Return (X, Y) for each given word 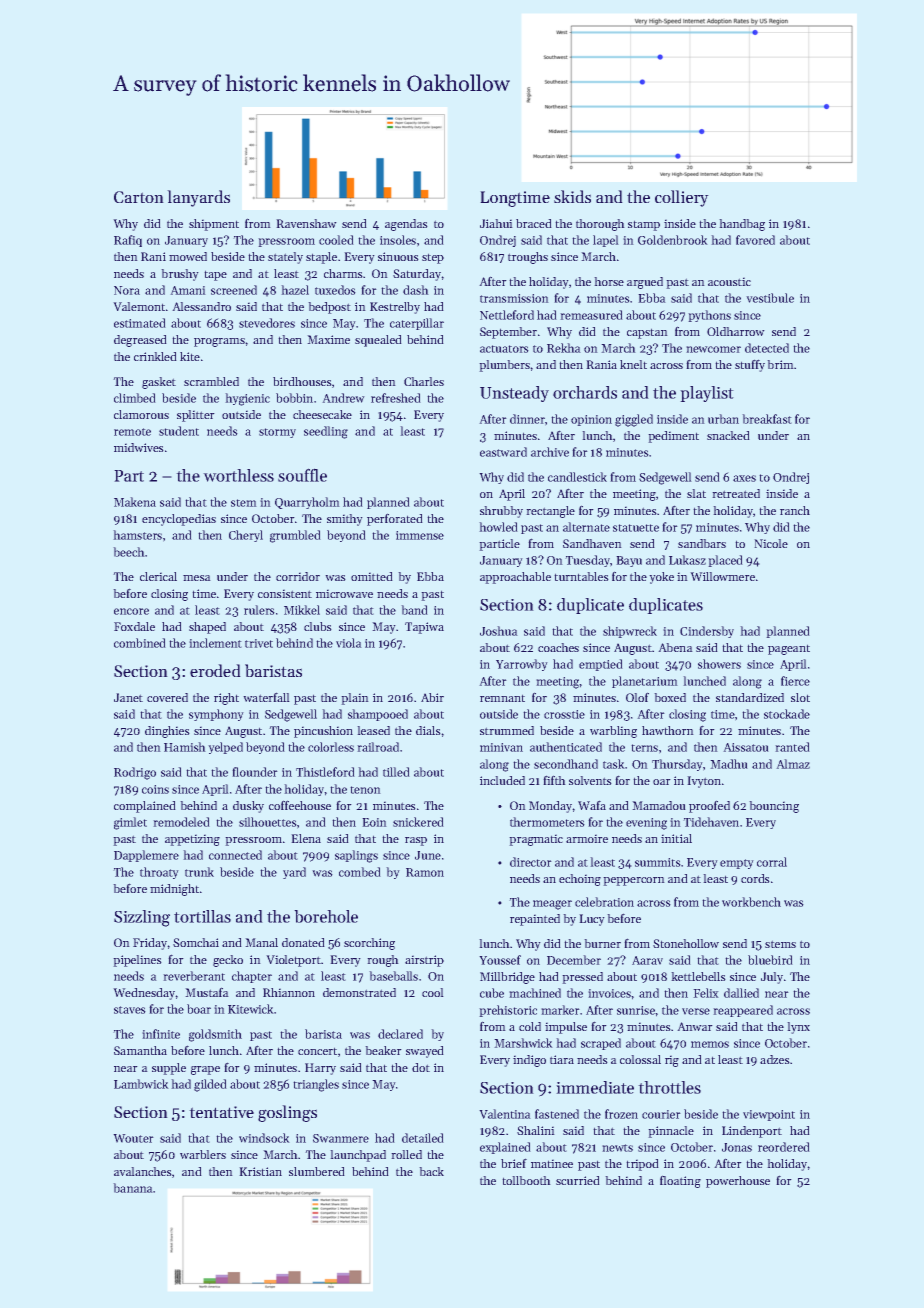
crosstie (564, 714)
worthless (238, 475)
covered (167, 697)
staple (321, 258)
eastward (503, 452)
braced (534, 223)
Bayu (629, 561)
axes (744, 478)
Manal (261, 942)
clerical (158, 576)
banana (133, 1188)
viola (349, 643)
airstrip (424, 961)
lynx (798, 1028)
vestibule (770, 298)
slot (800, 697)
